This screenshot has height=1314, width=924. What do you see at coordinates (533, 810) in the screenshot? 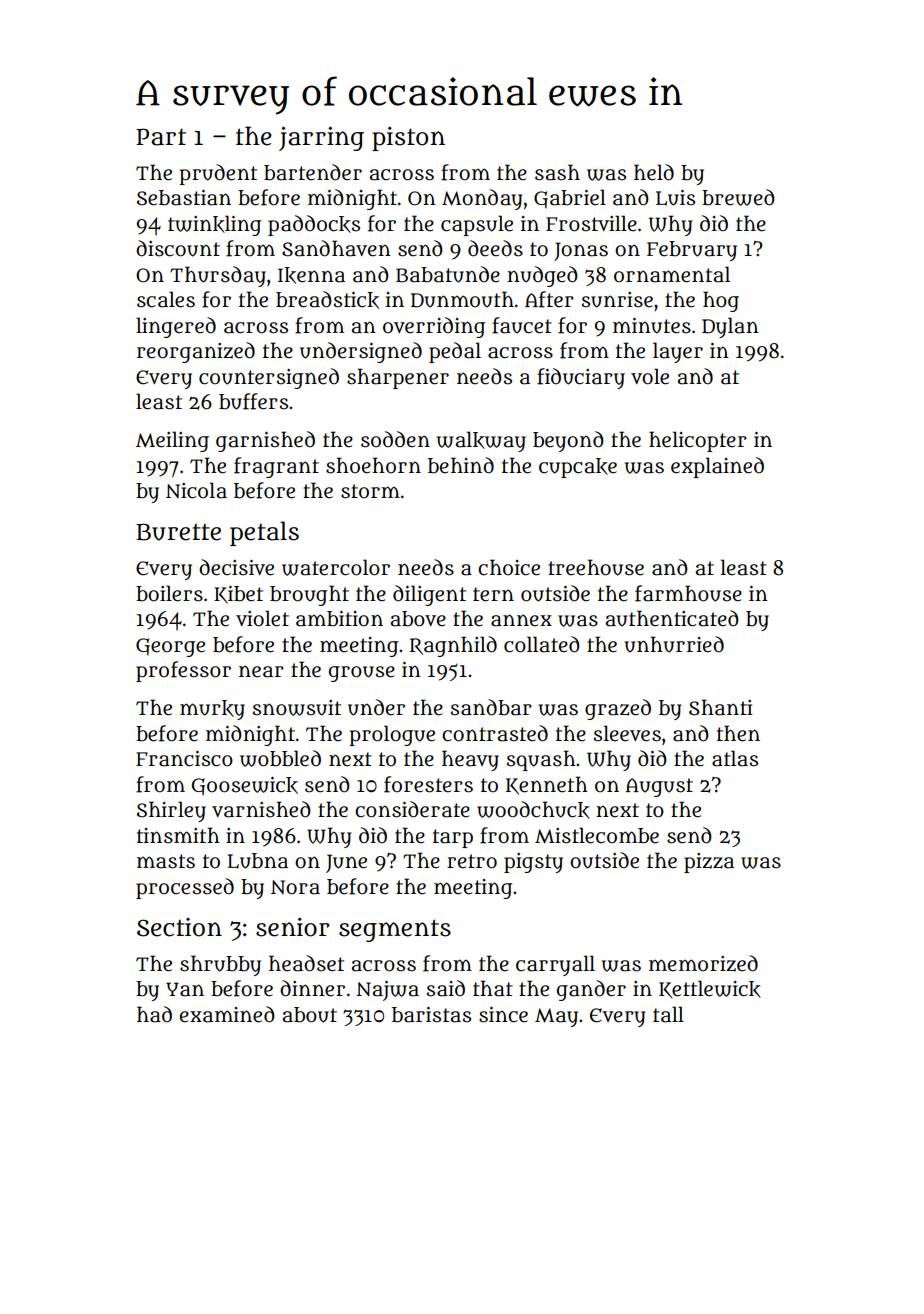
I see `woodchuck` at bounding box center [533, 810].
